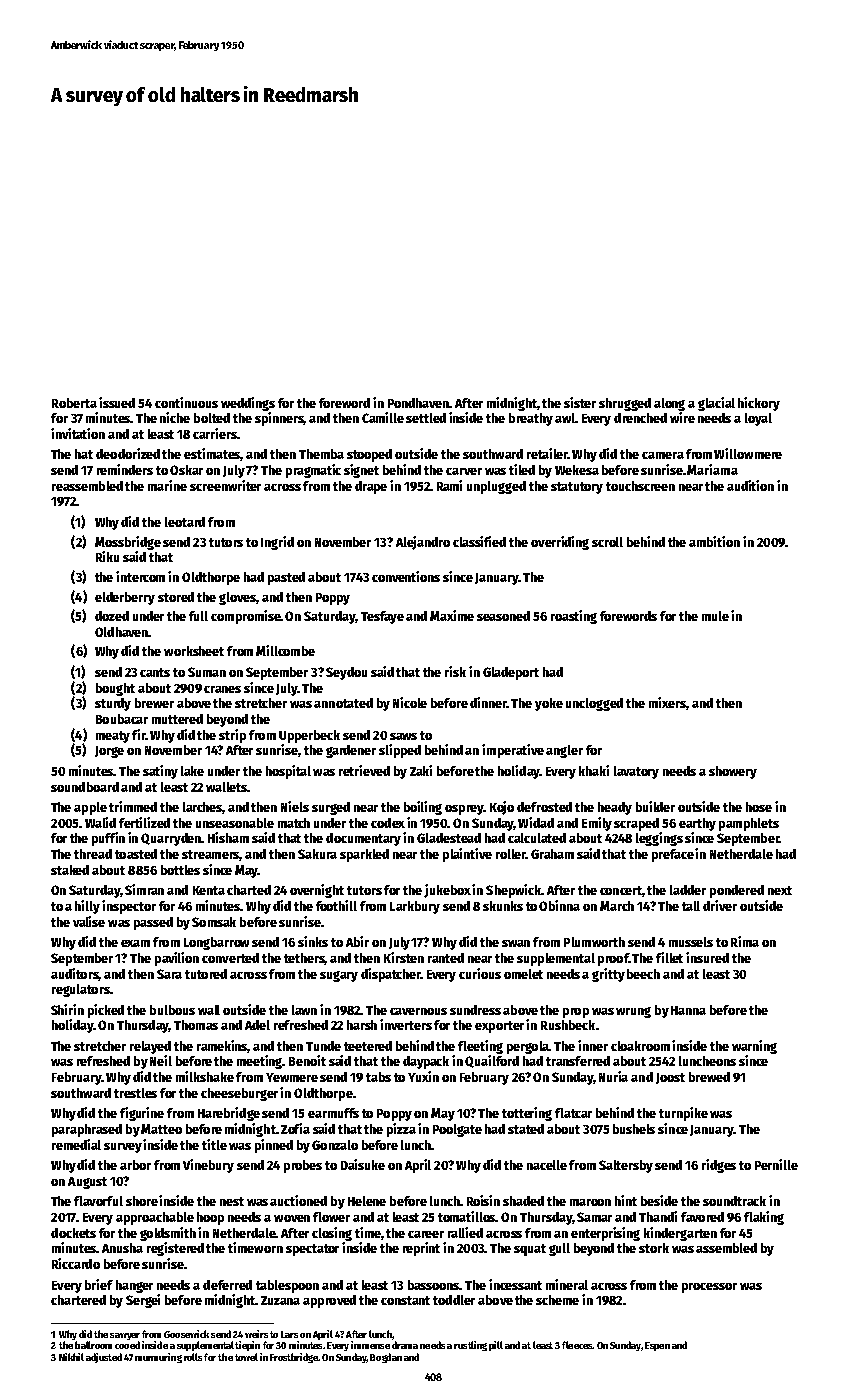 This screenshot has height=1400, width=849. What do you see at coordinates (371, 487) in the screenshot?
I see `drape` at bounding box center [371, 487].
